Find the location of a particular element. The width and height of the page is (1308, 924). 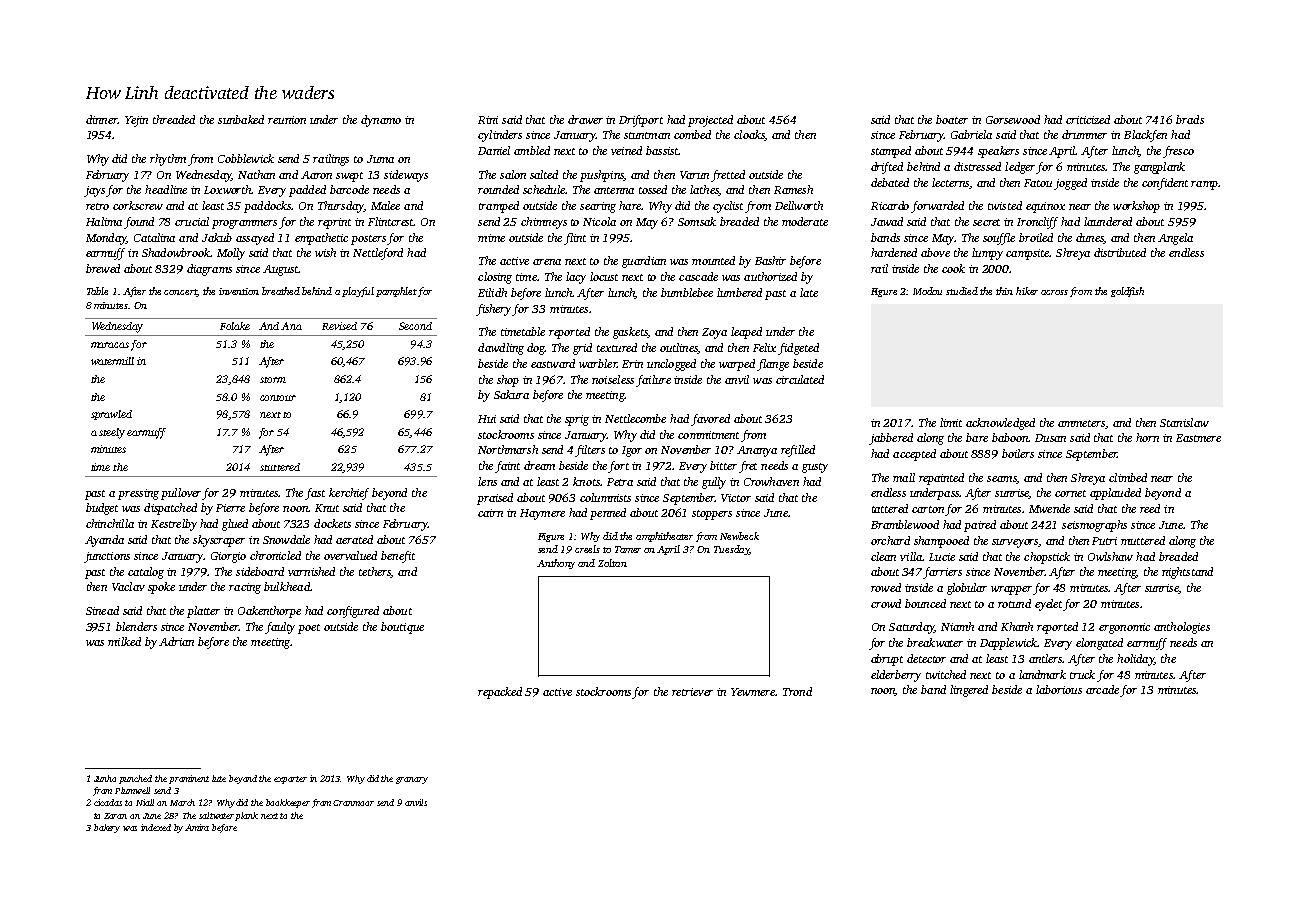

filters is located at coordinates (590, 451).
